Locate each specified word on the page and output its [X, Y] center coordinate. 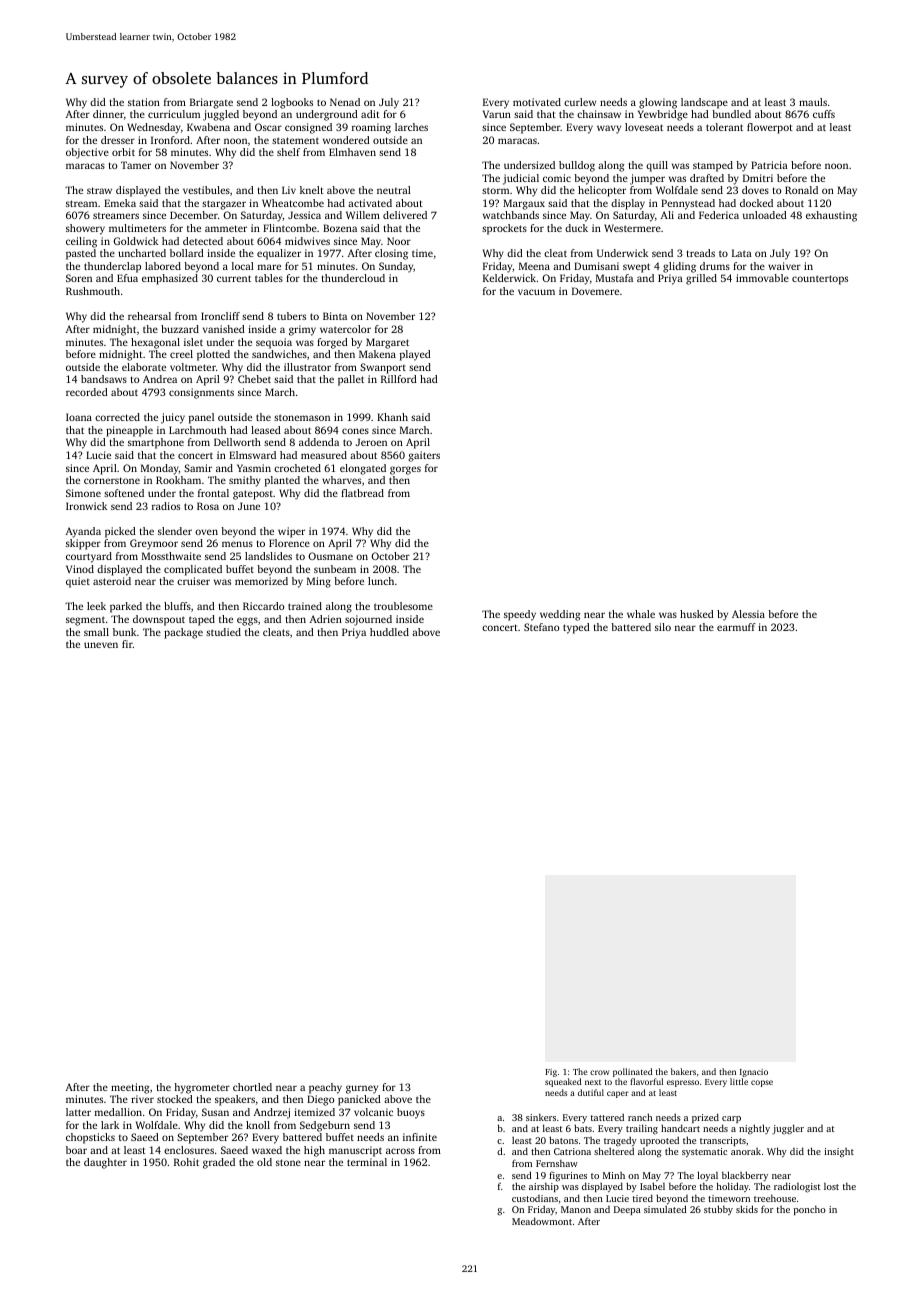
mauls [813, 102]
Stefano [542, 627]
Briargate [211, 103]
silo [663, 627]
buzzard [180, 329]
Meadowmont [542, 1221]
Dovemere [595, 291]
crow [600, 1072]
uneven [101, 645]
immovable [762, 278]
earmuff [736, 627]
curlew [580, 102]
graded [219, 1163]
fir [127, 644]
